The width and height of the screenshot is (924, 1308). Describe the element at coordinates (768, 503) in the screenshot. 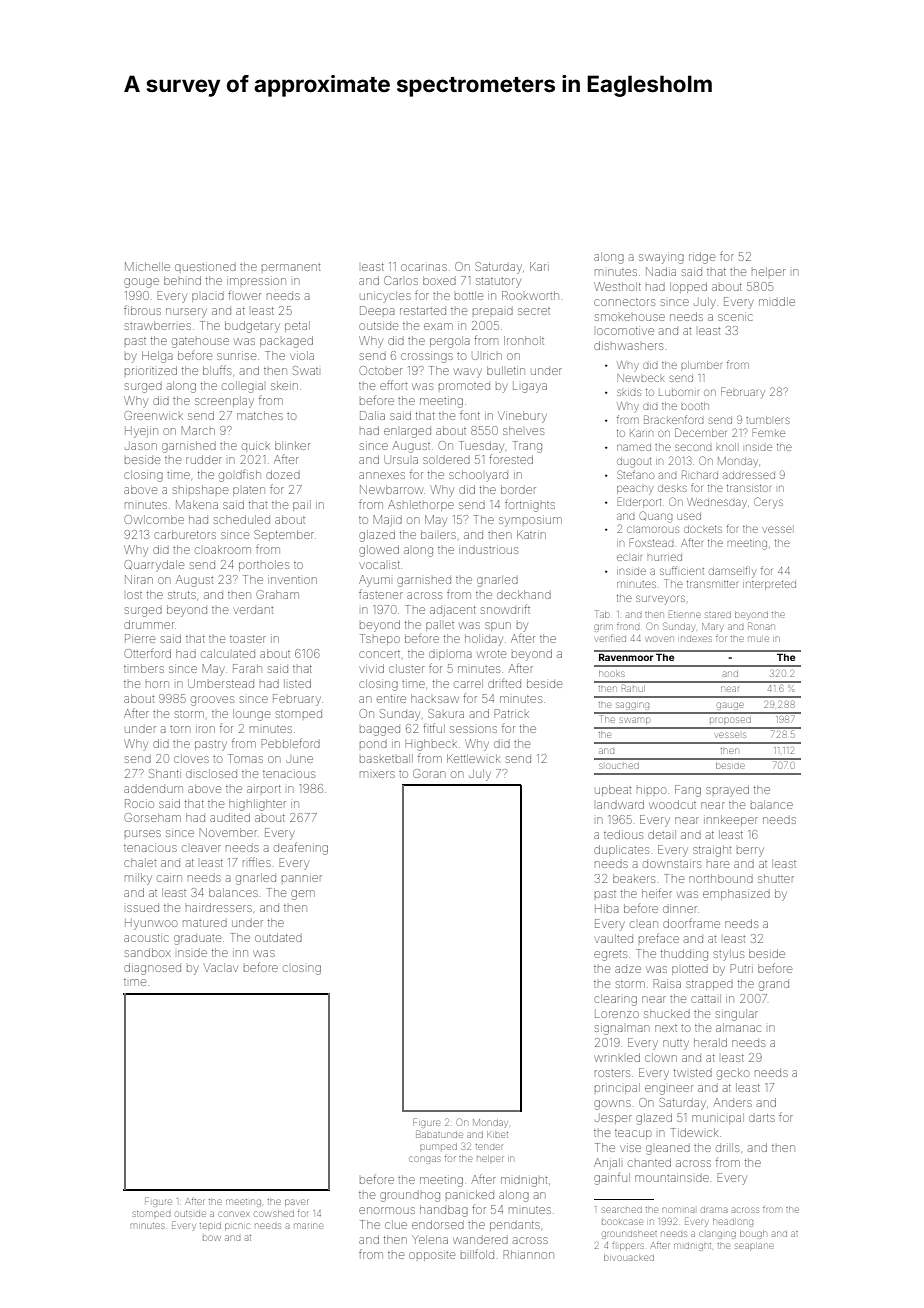

I see `Cerys` at that location.
